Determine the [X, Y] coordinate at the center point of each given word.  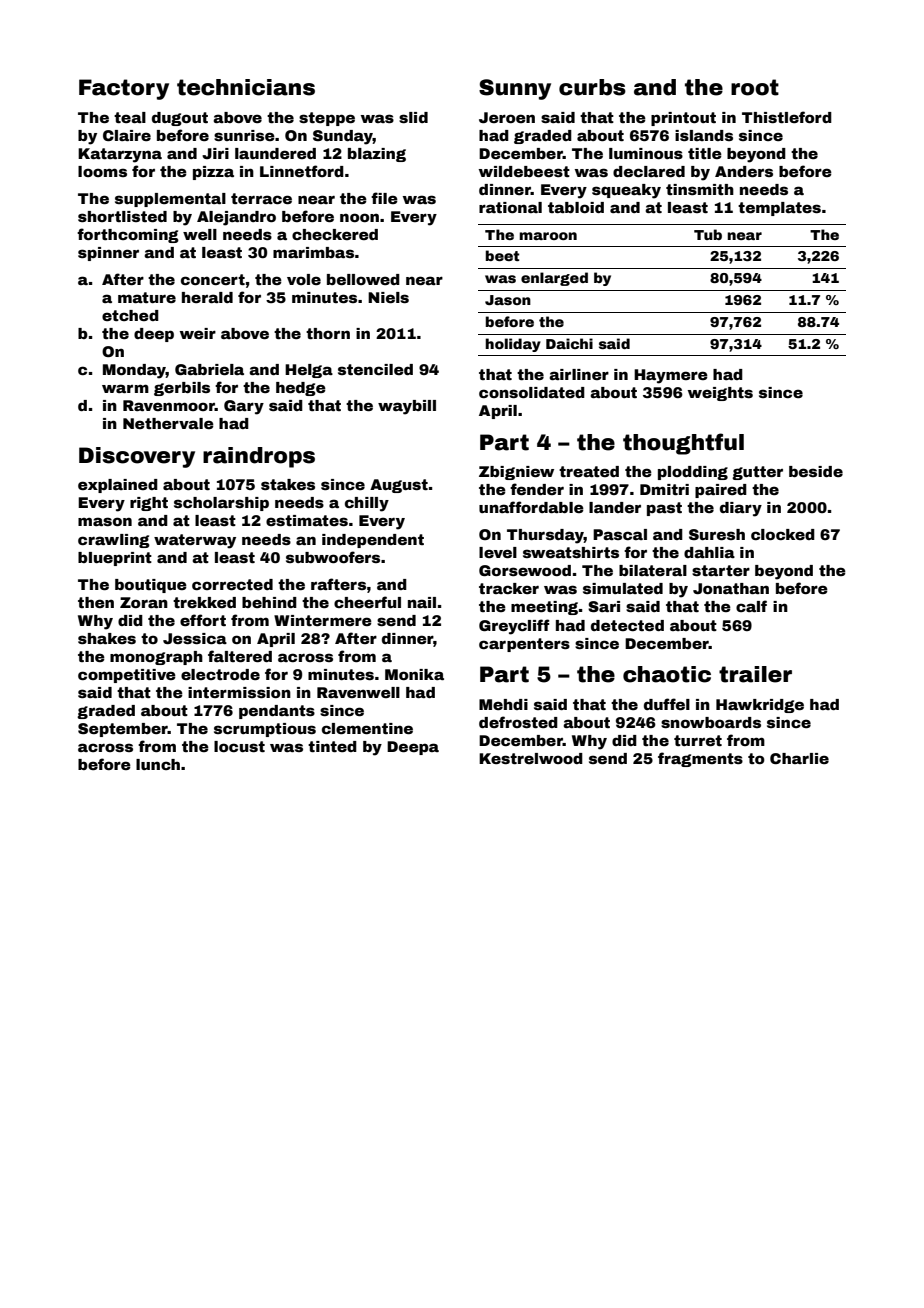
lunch [158, 764]
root [755, 87]
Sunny [515, 89]
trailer [755, 674]
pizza [213, 173]
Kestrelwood [531, 758]
